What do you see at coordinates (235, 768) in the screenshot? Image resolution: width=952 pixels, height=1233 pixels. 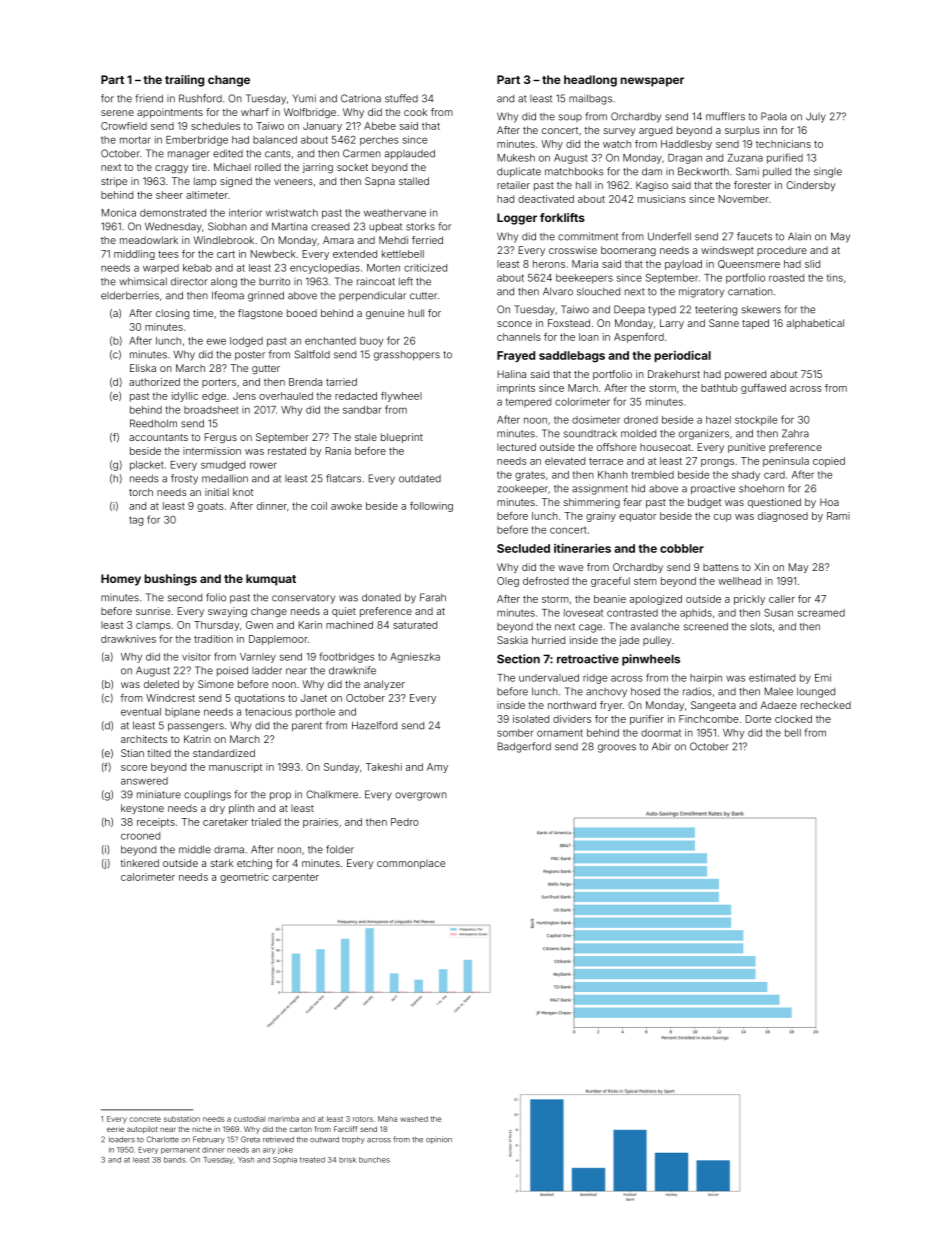 I see `manuscript` at bounding box center [235, 768].
